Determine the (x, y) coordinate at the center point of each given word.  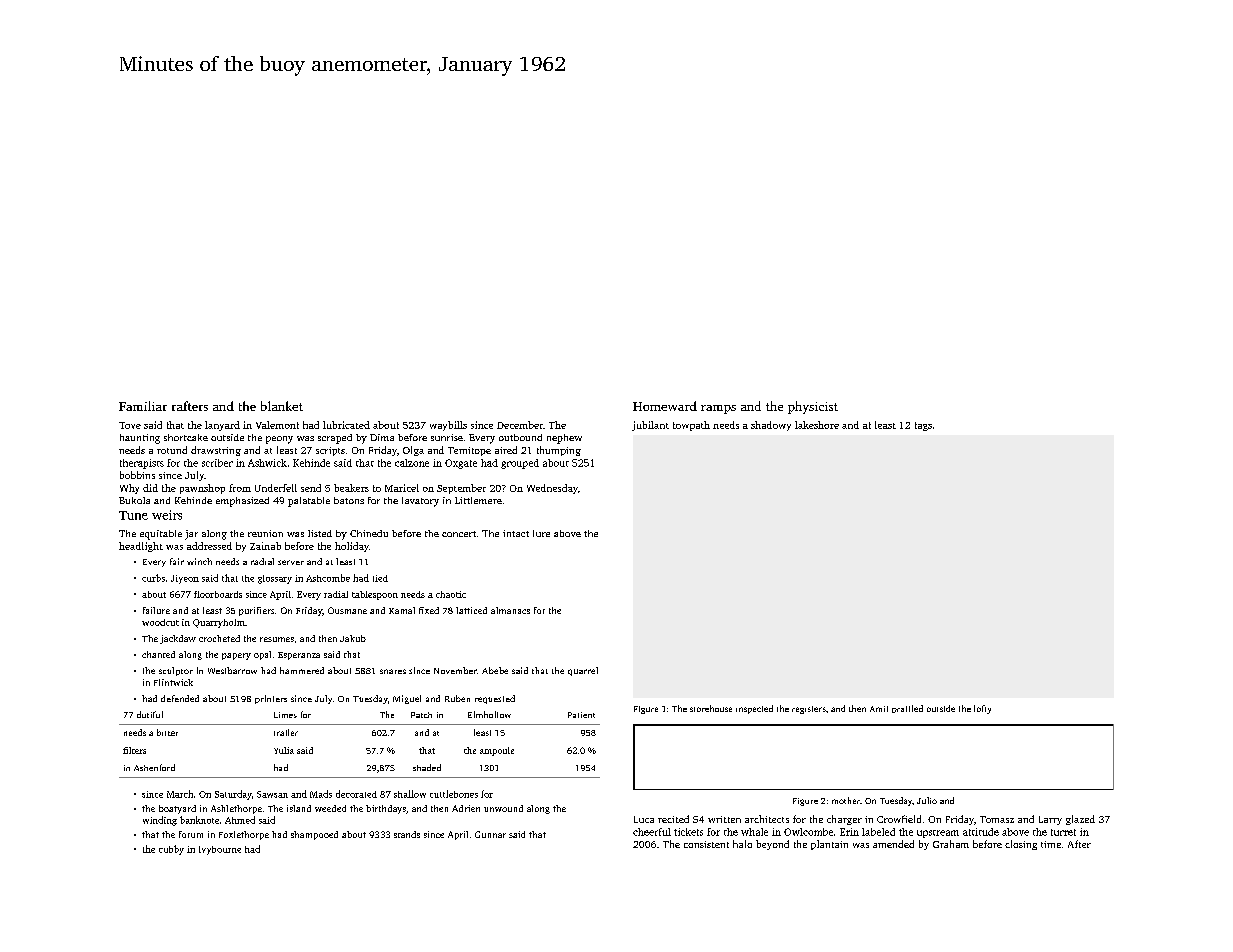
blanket (282, 406)
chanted (158, 654)
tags (923, 426)
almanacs (510, 610)
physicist (813, 407)
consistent (706, 844)
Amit (879, 709)
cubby (171, 850)
